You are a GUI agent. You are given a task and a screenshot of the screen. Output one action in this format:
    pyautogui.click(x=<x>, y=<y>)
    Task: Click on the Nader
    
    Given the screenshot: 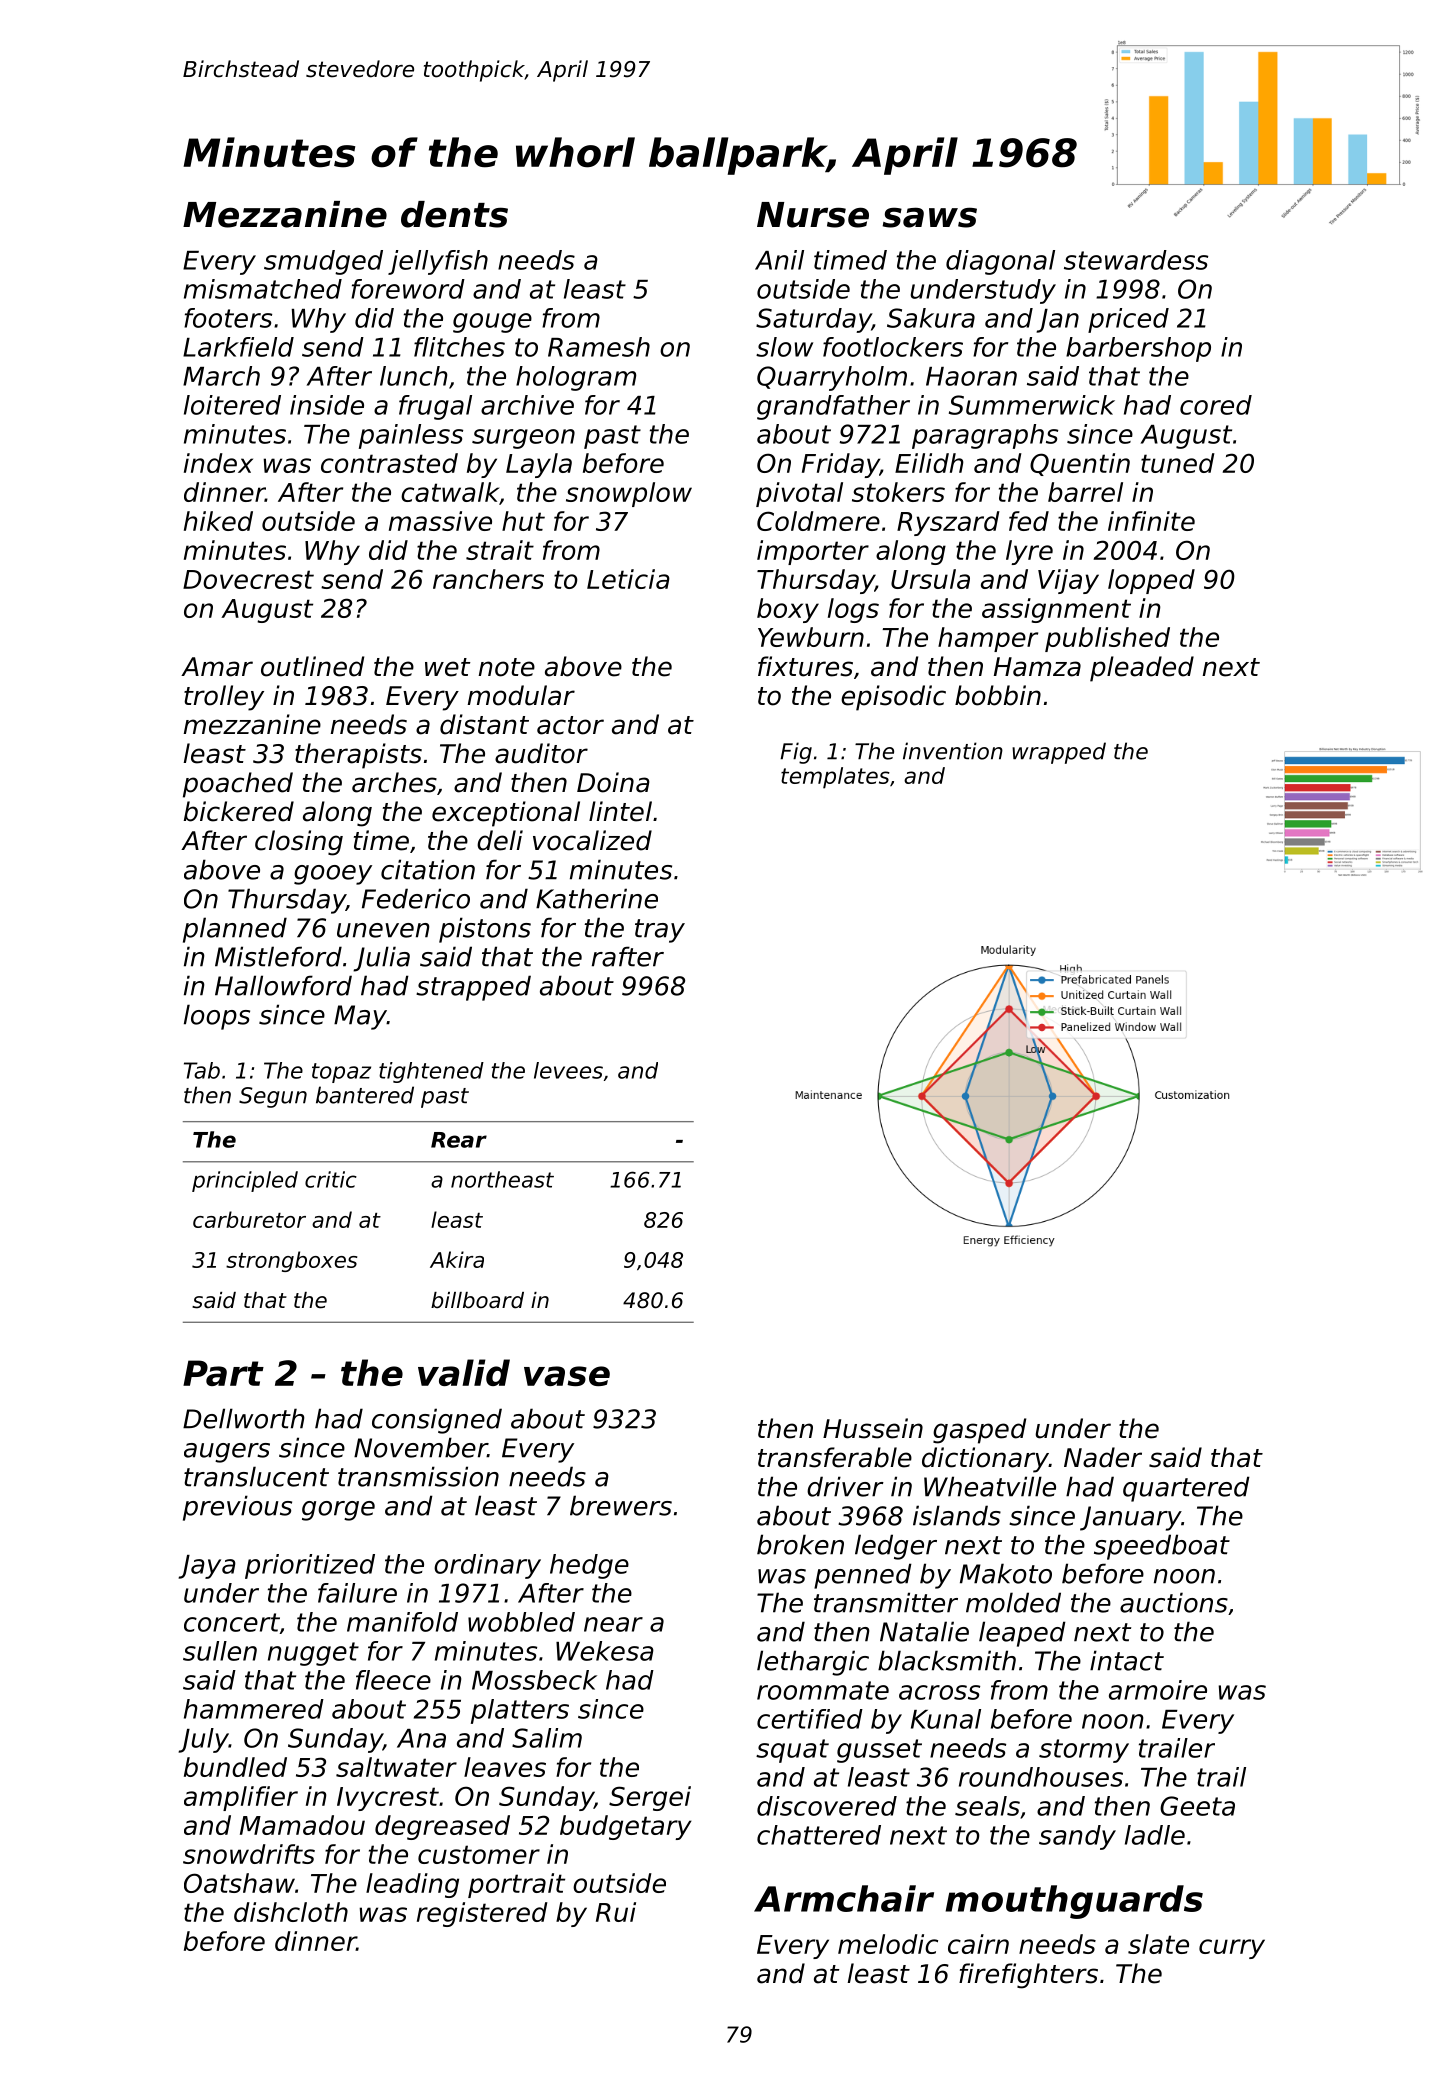 What is the action you would take?
    pyautogui.click(x=1103, y=1457)
